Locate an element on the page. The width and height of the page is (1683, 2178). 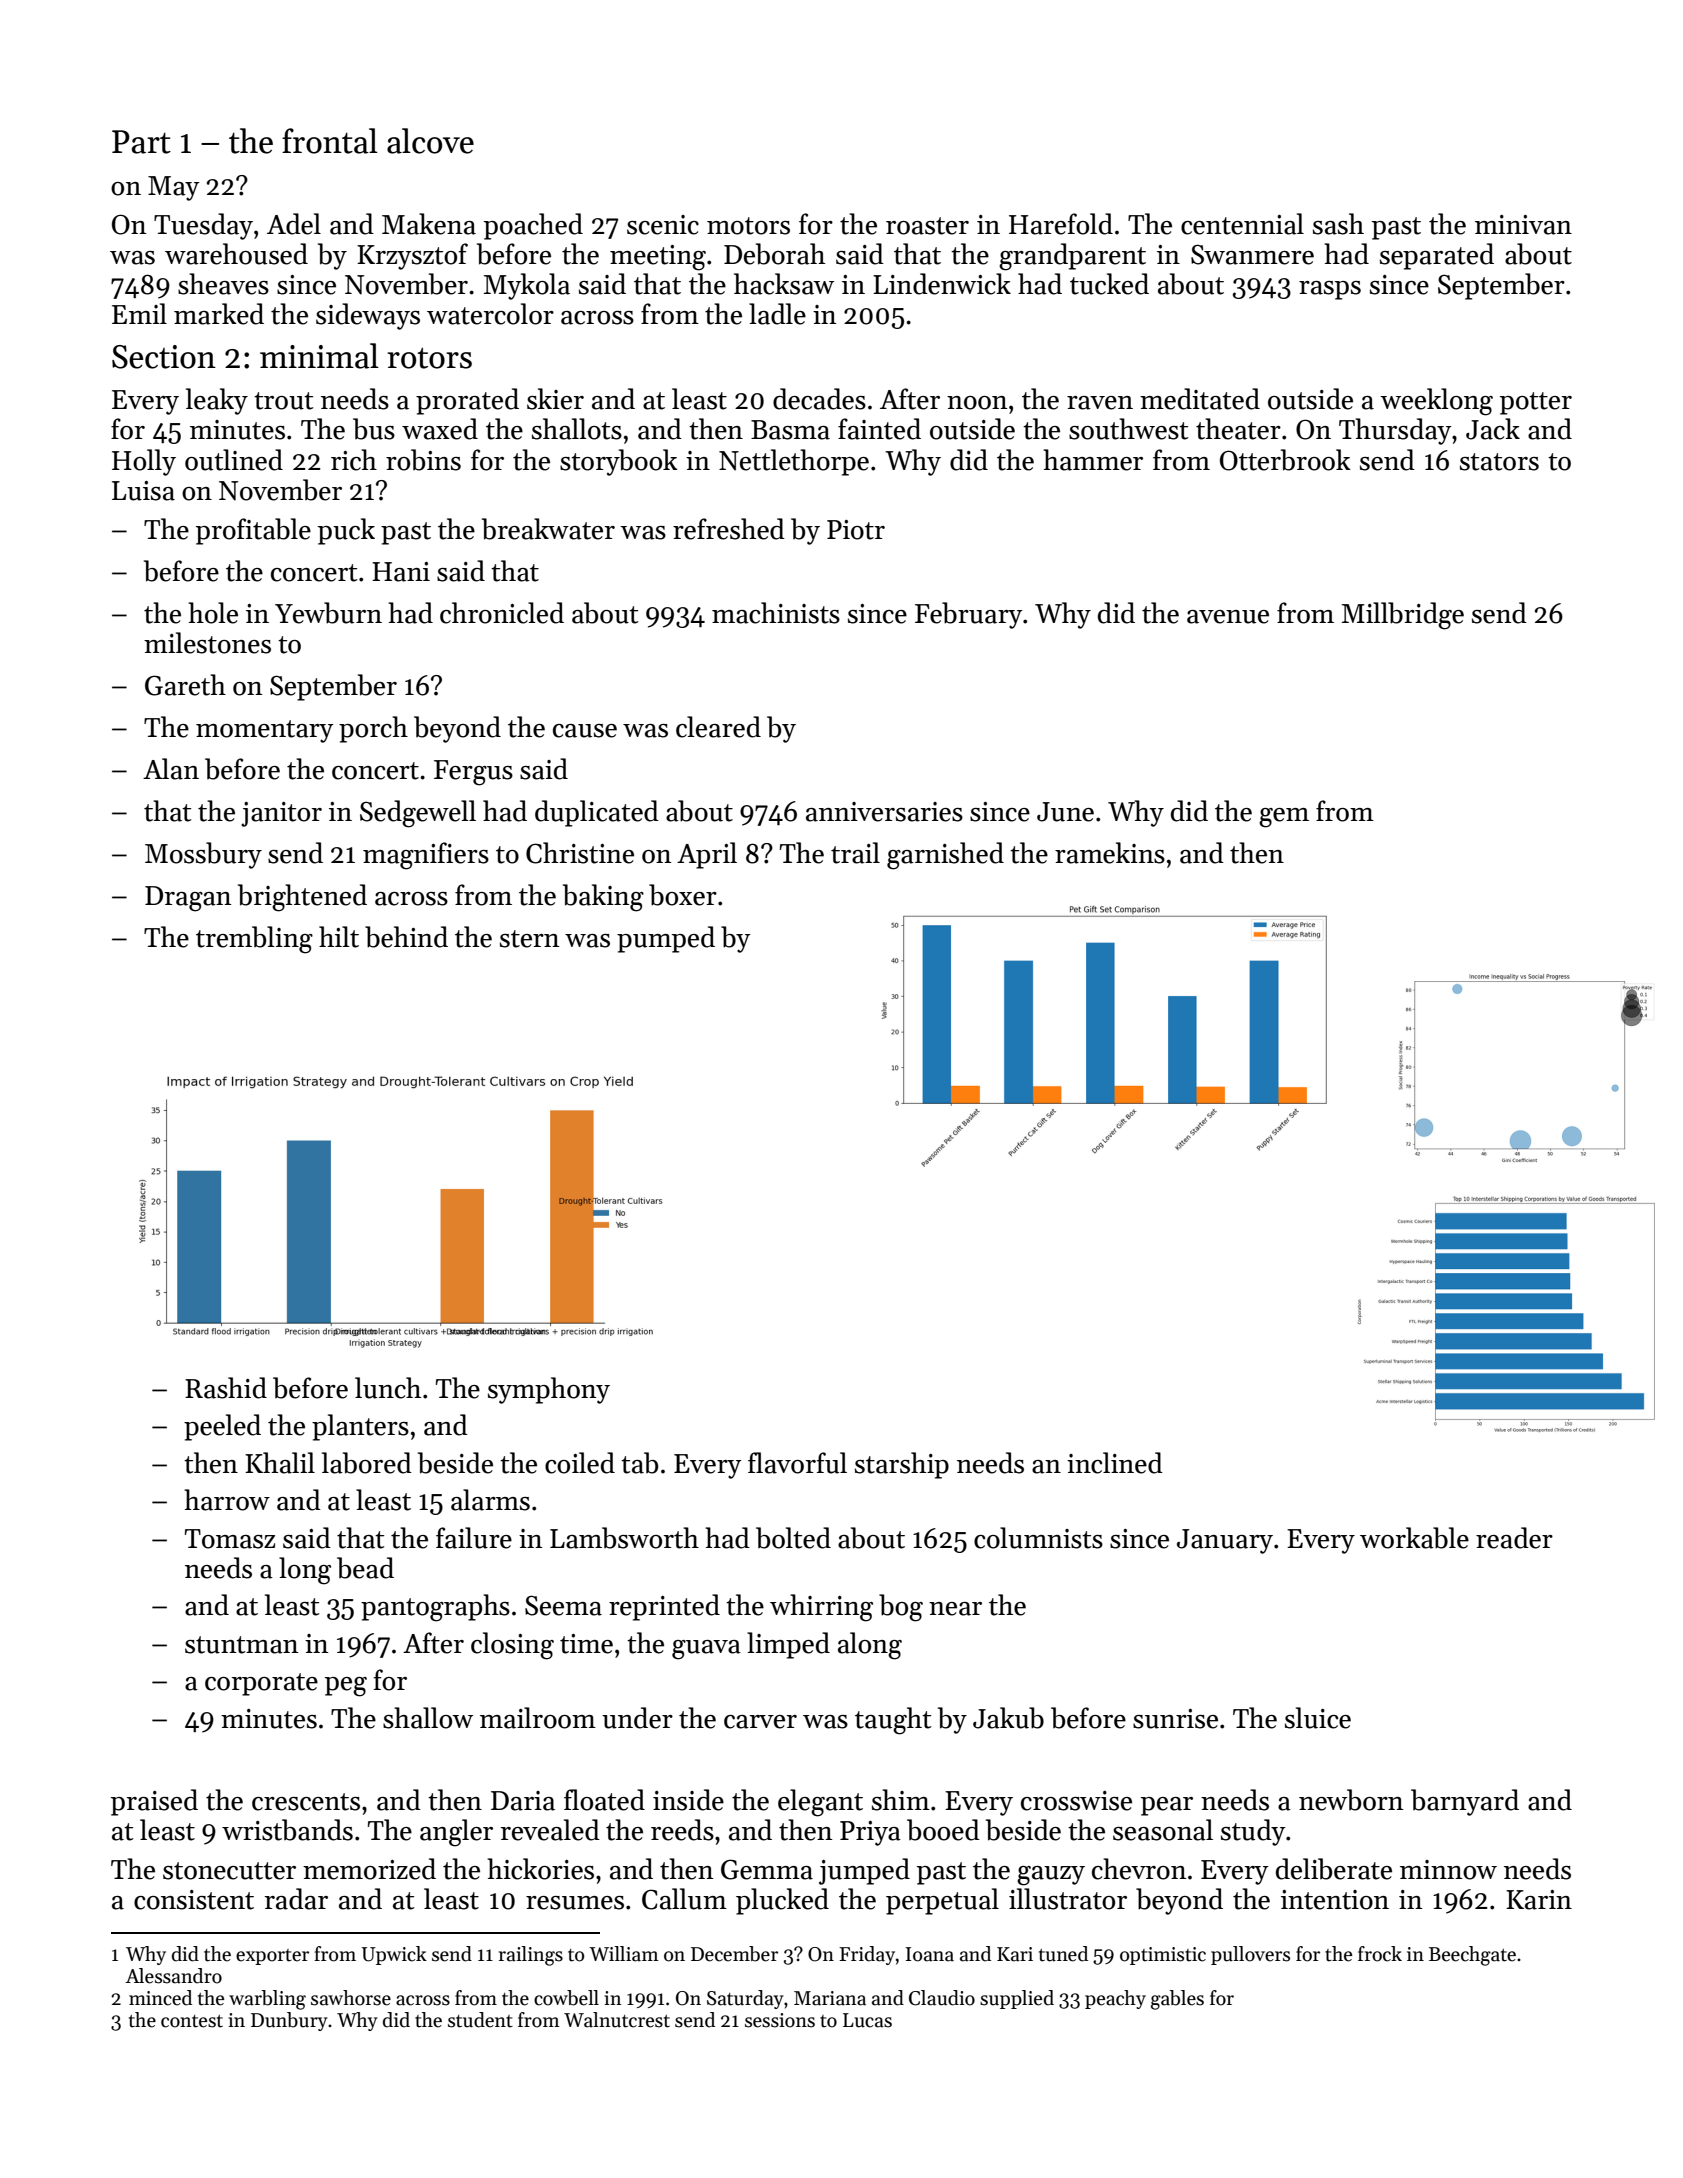
Sedgewell is located at coordinates (418, 814).
